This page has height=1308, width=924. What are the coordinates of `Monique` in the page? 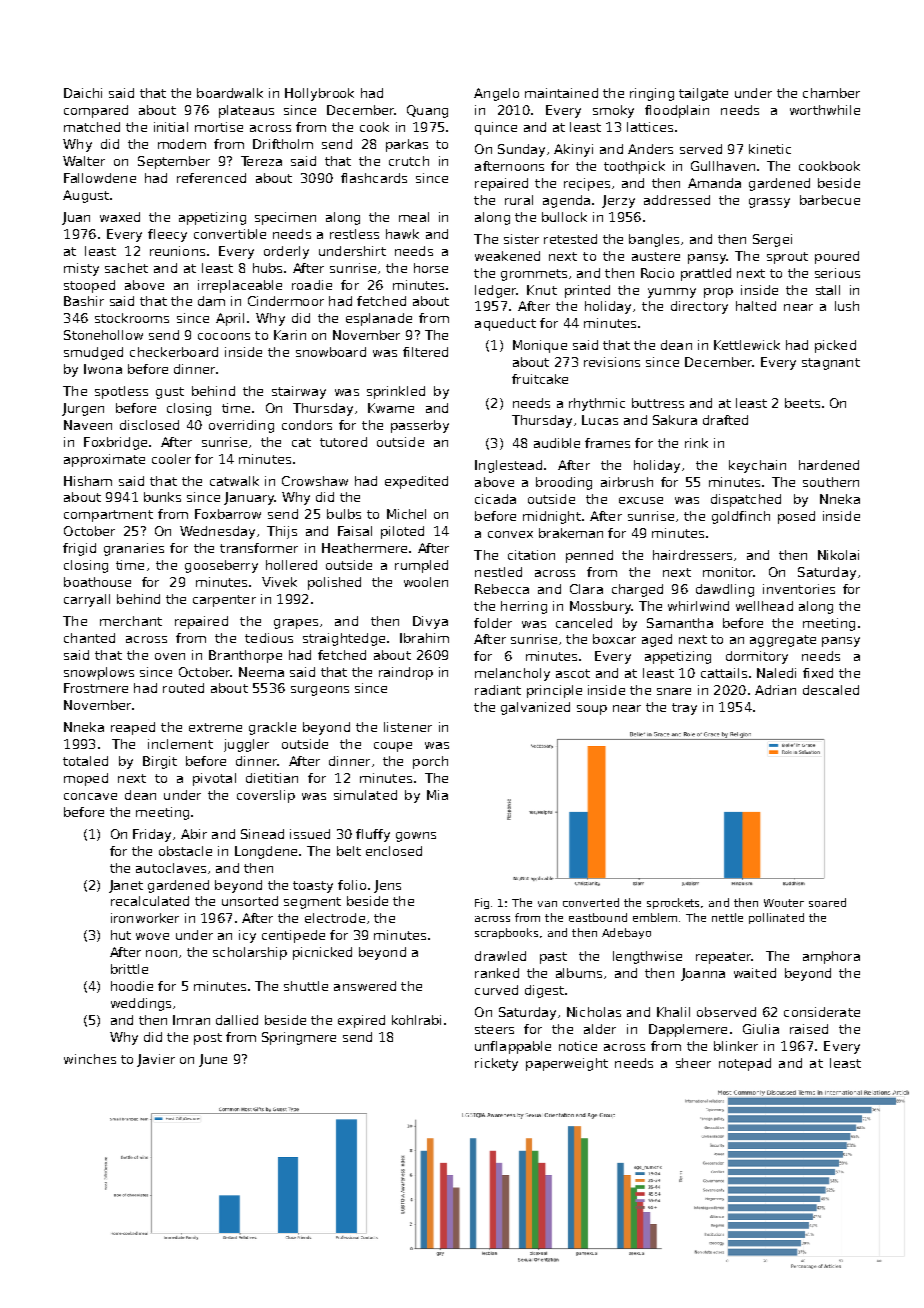 It's located at (540, 346).
